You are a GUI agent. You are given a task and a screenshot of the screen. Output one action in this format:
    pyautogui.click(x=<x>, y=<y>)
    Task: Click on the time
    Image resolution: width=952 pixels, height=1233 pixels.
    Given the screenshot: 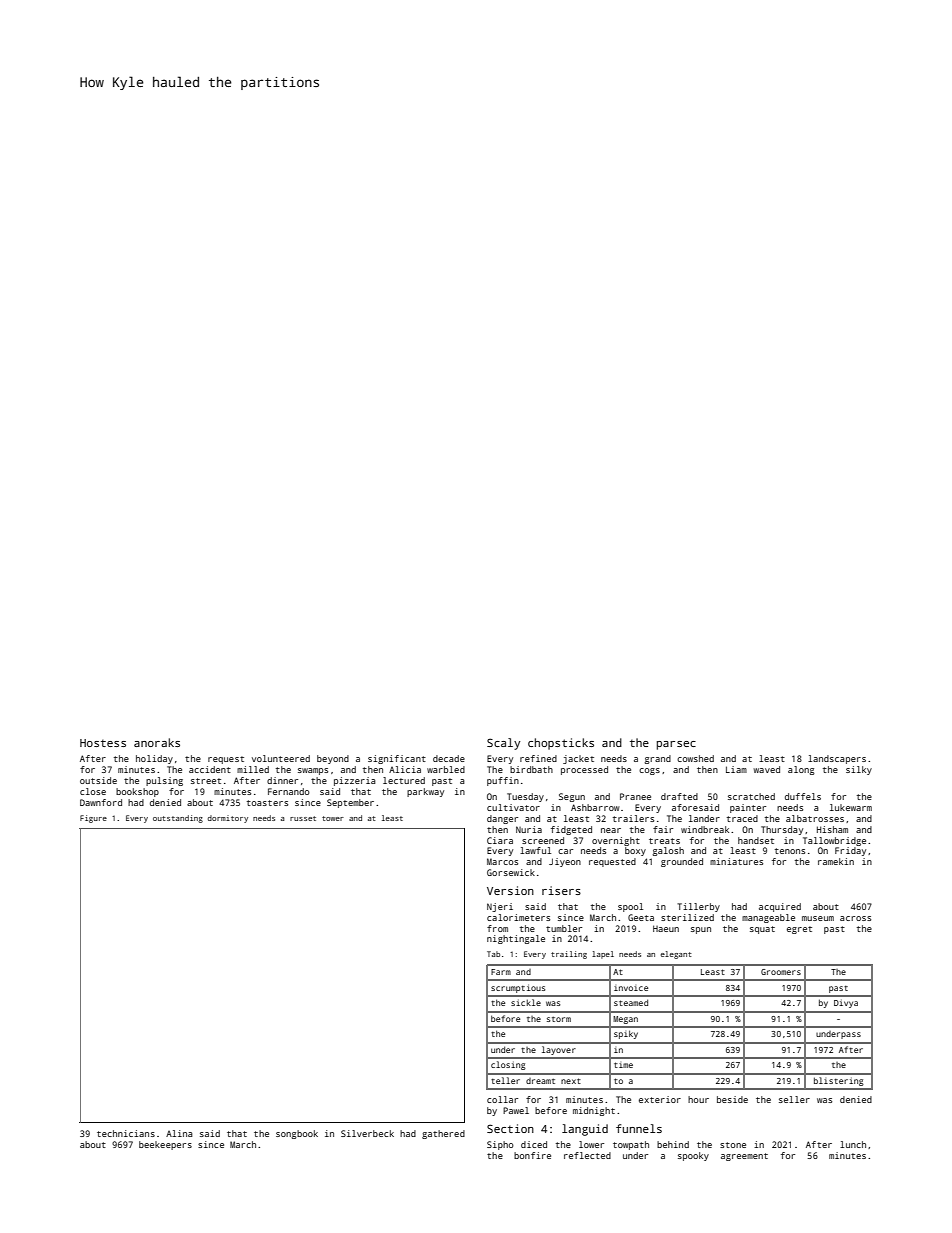 What is the action you would take?
    pyautogui.click(x=623, y=1065)
